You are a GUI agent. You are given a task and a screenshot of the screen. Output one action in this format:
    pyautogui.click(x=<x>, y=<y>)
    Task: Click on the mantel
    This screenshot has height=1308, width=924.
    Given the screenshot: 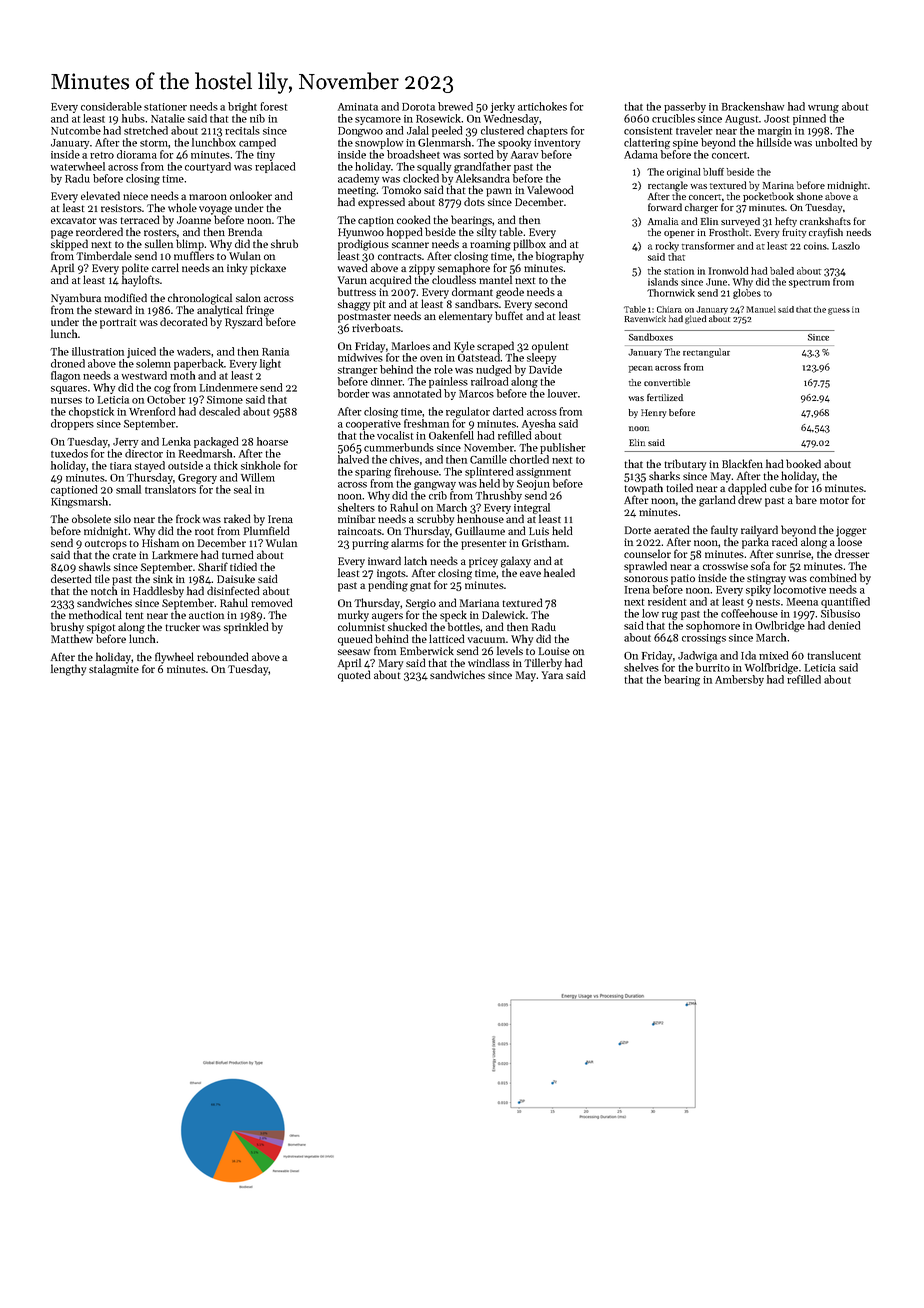 What is the action you would take?
    pyautogui.click(x=495, y=279)
